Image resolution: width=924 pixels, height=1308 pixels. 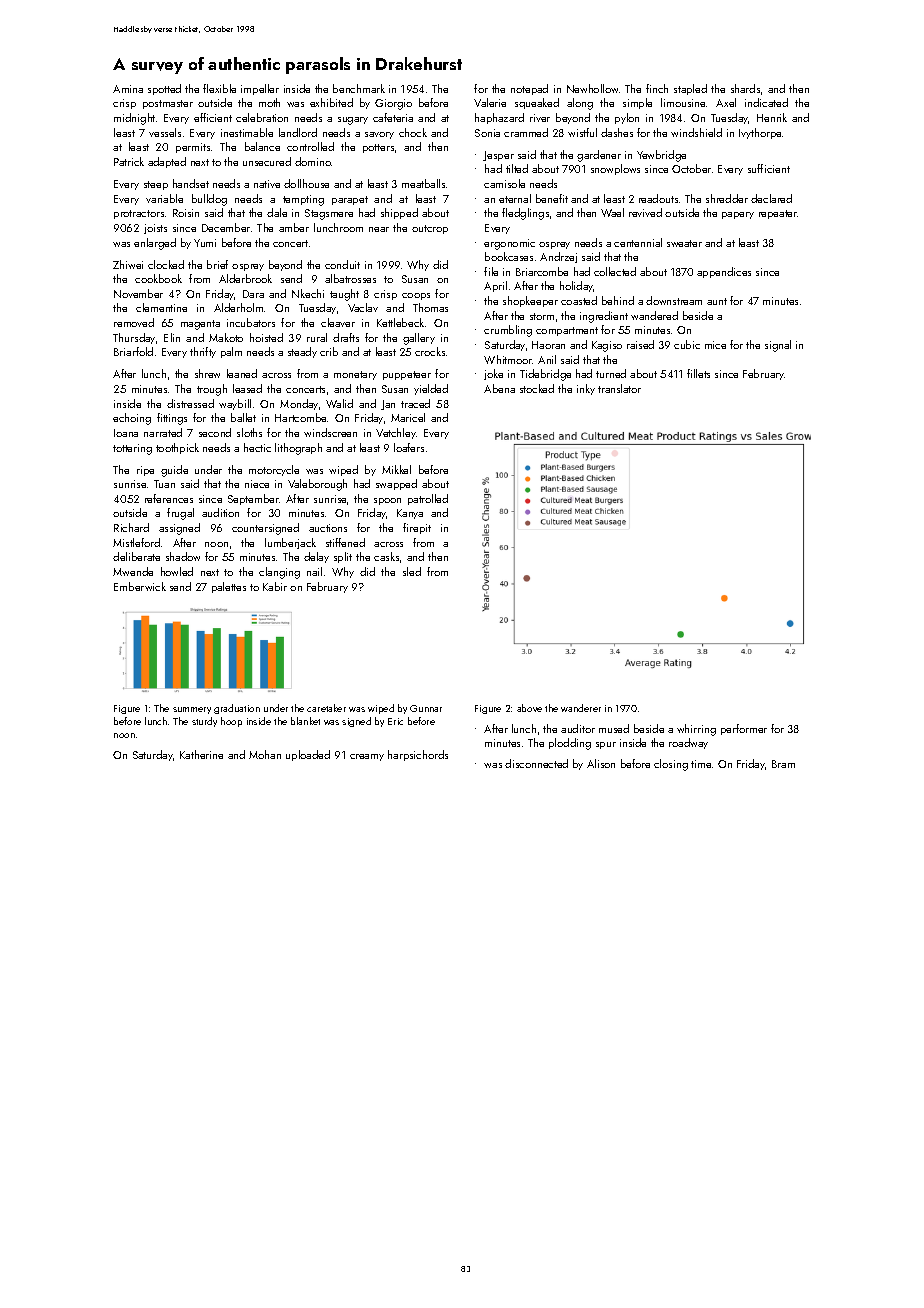 I want to click on wanderer, so click(x=581, y=708).
